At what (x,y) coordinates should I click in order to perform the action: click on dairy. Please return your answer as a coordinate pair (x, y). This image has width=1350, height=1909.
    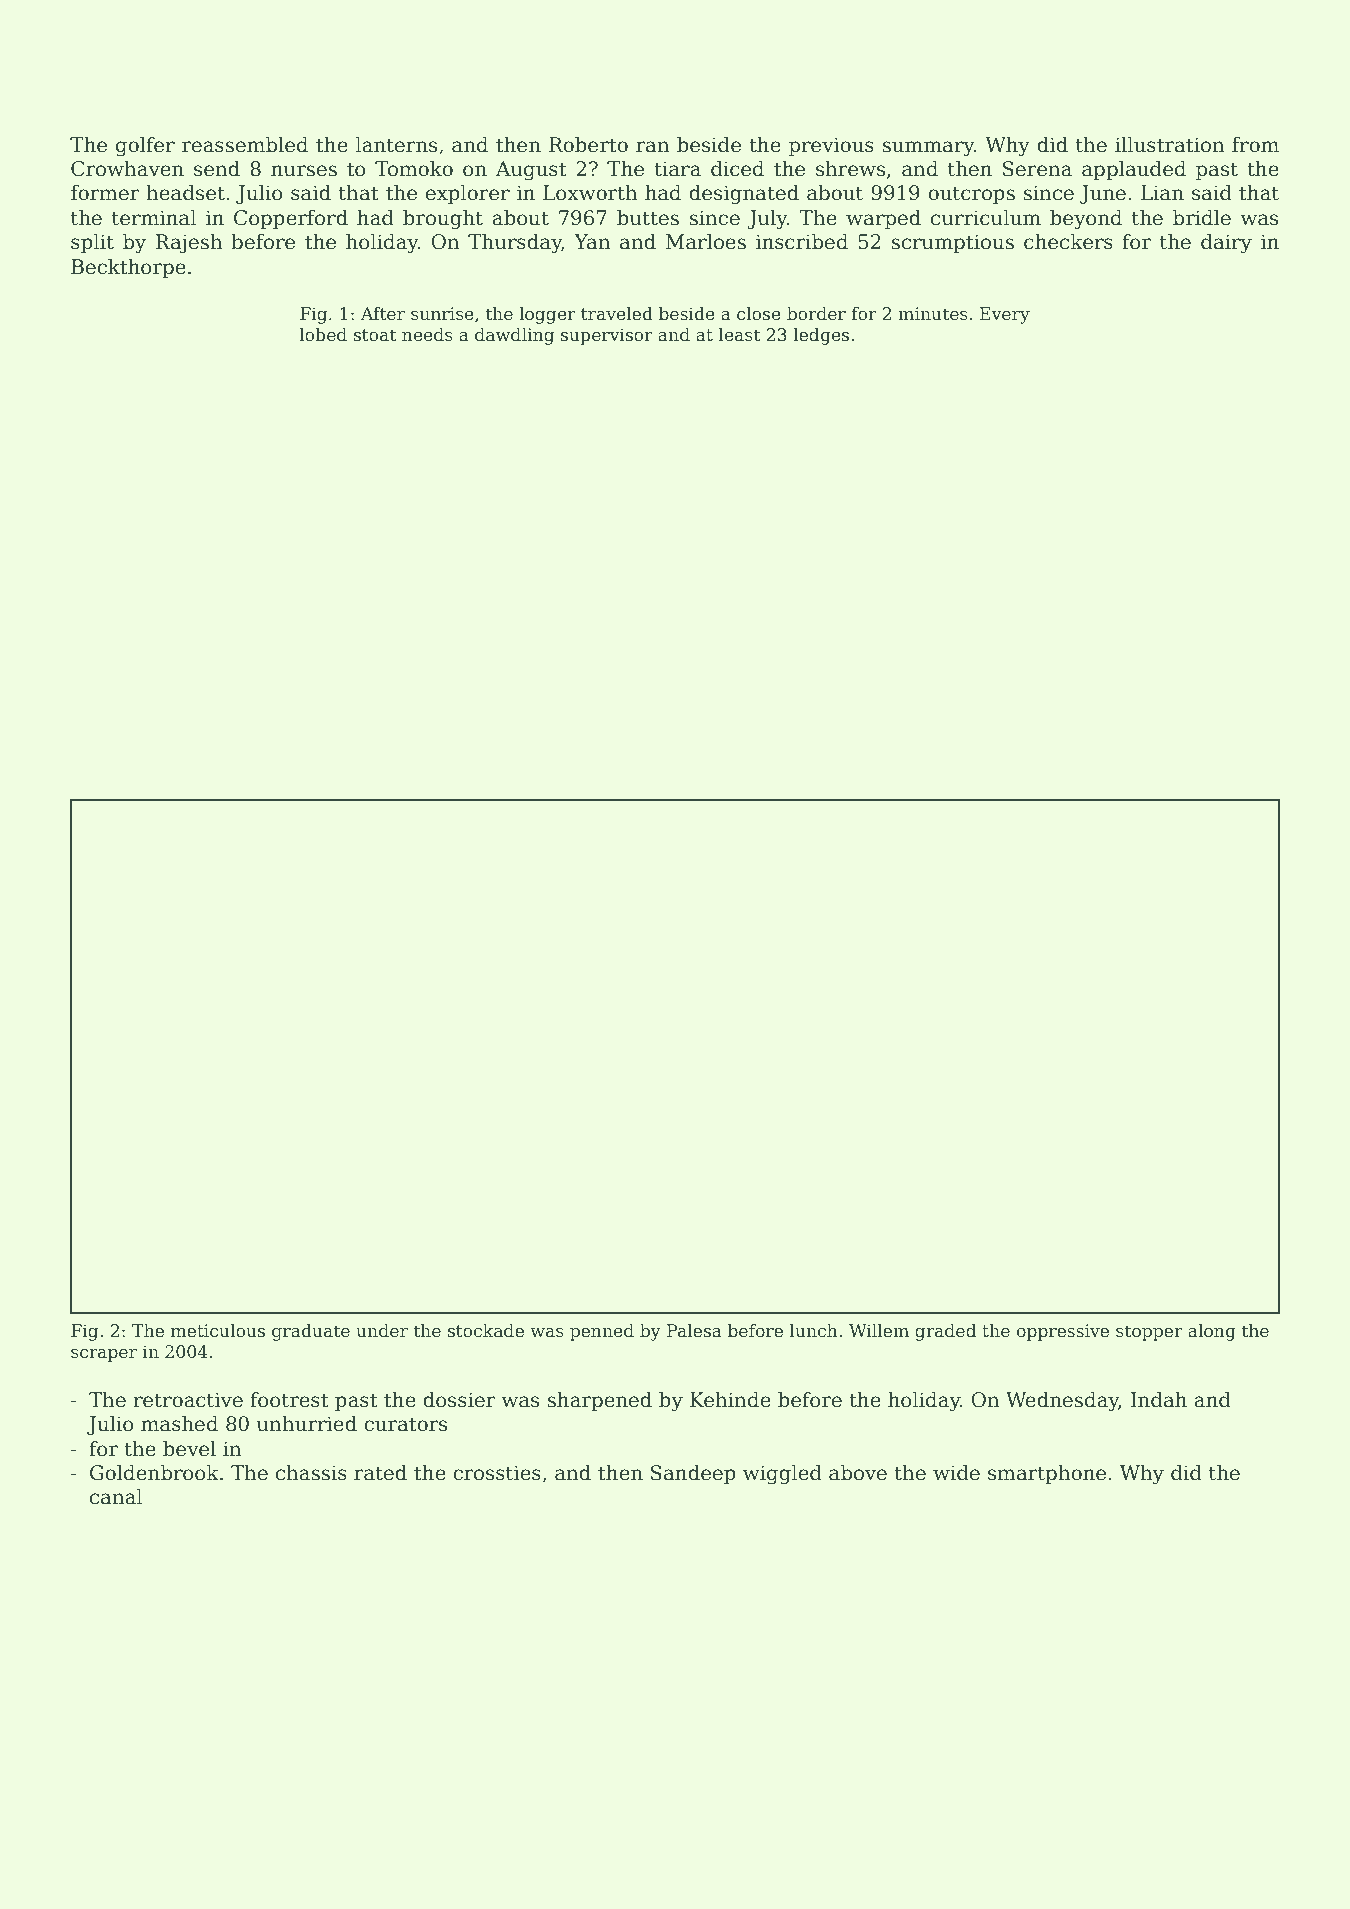
    Looking at the image, I should click on (1226, 244).
